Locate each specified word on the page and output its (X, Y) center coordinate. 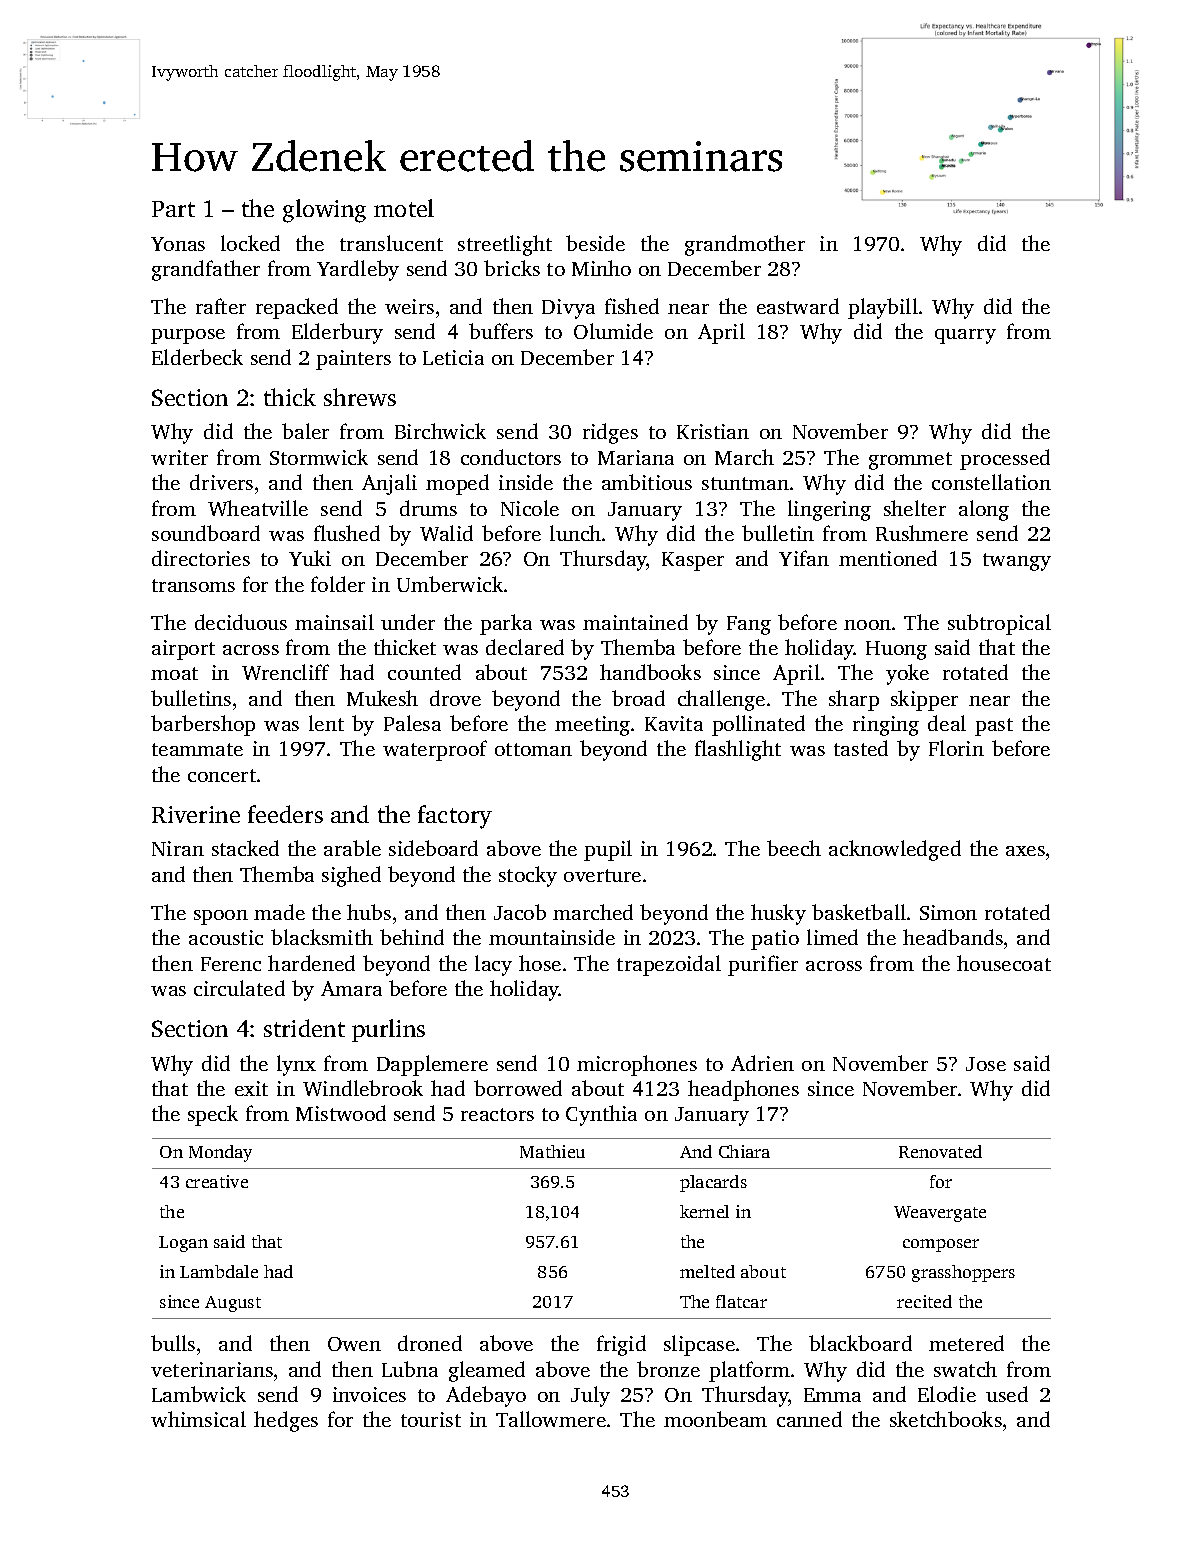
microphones (637, 1065)
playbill (883, 308)
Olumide (613, 331)
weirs (409, 306)
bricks (512, 268)
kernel (704, 1211)
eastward (798, 306)
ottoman (533, 749)
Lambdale (219, 1271)
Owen (354, 1344)
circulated (239, 988)
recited (924, 1301)
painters (353, 360)
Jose (986, 1064)
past (994, 727)
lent (326, 723)
